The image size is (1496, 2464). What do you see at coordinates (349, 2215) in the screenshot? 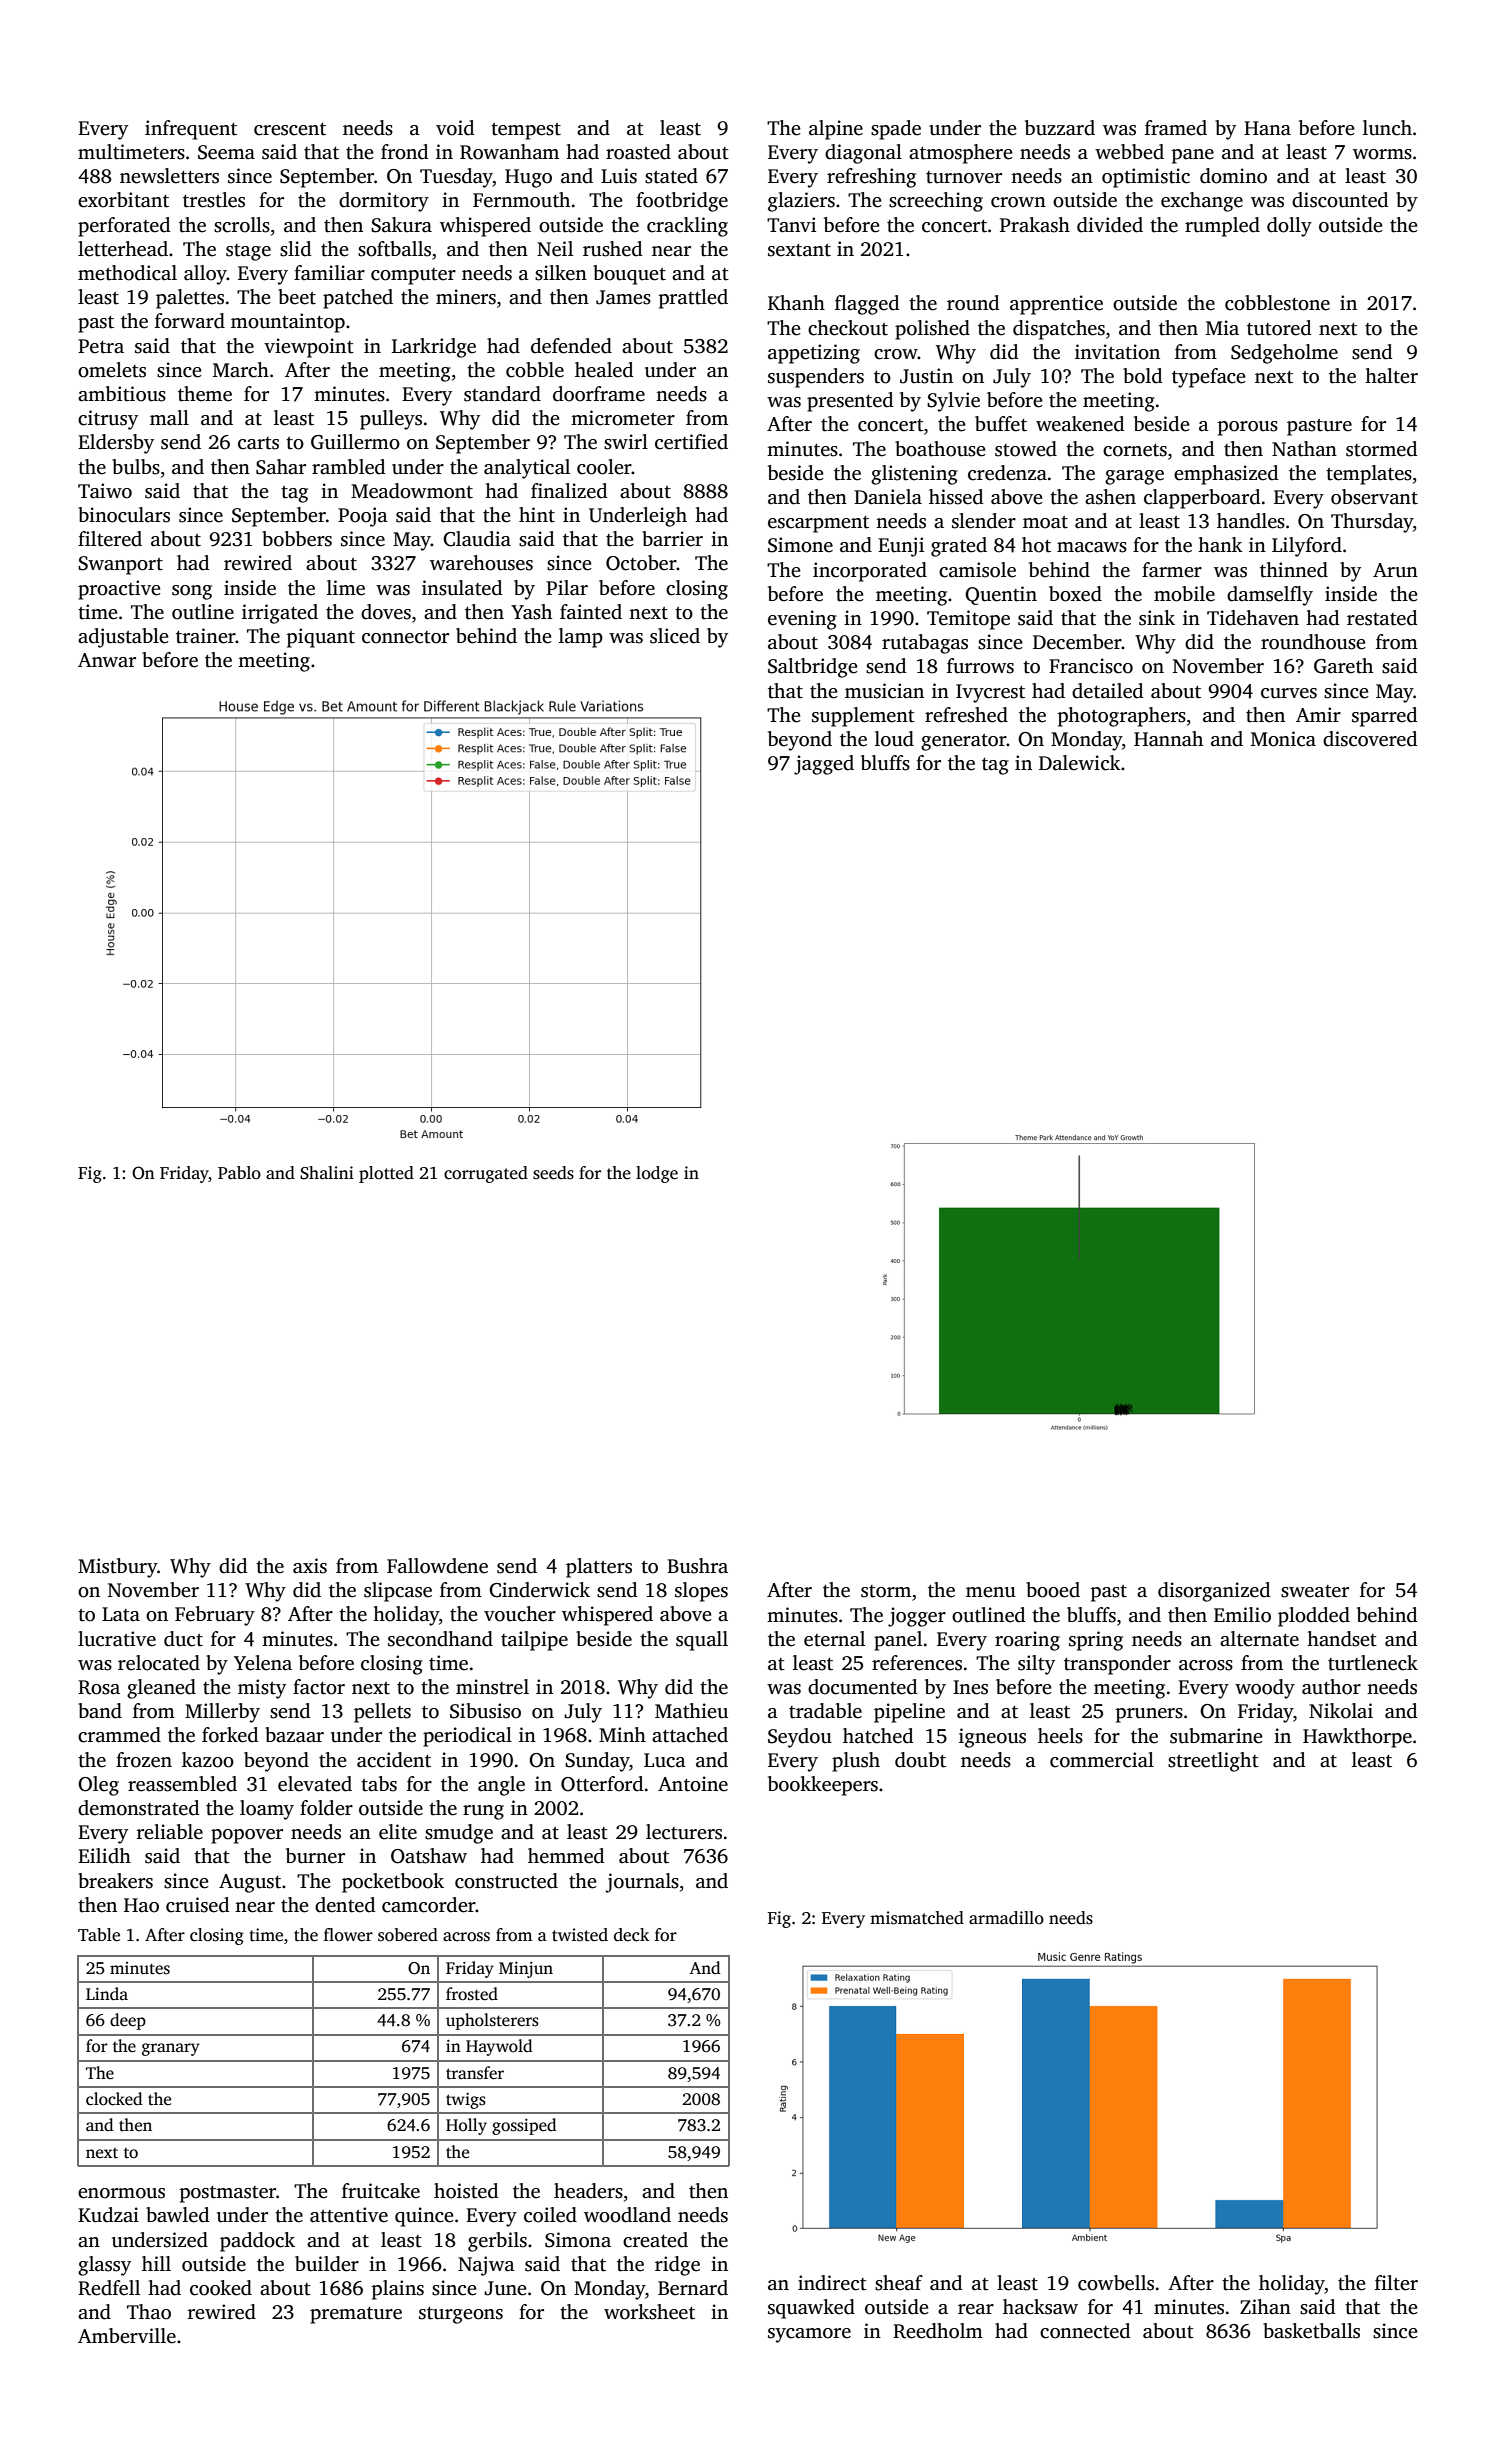
I see `attentive` at bounding box center [349, 2215].
